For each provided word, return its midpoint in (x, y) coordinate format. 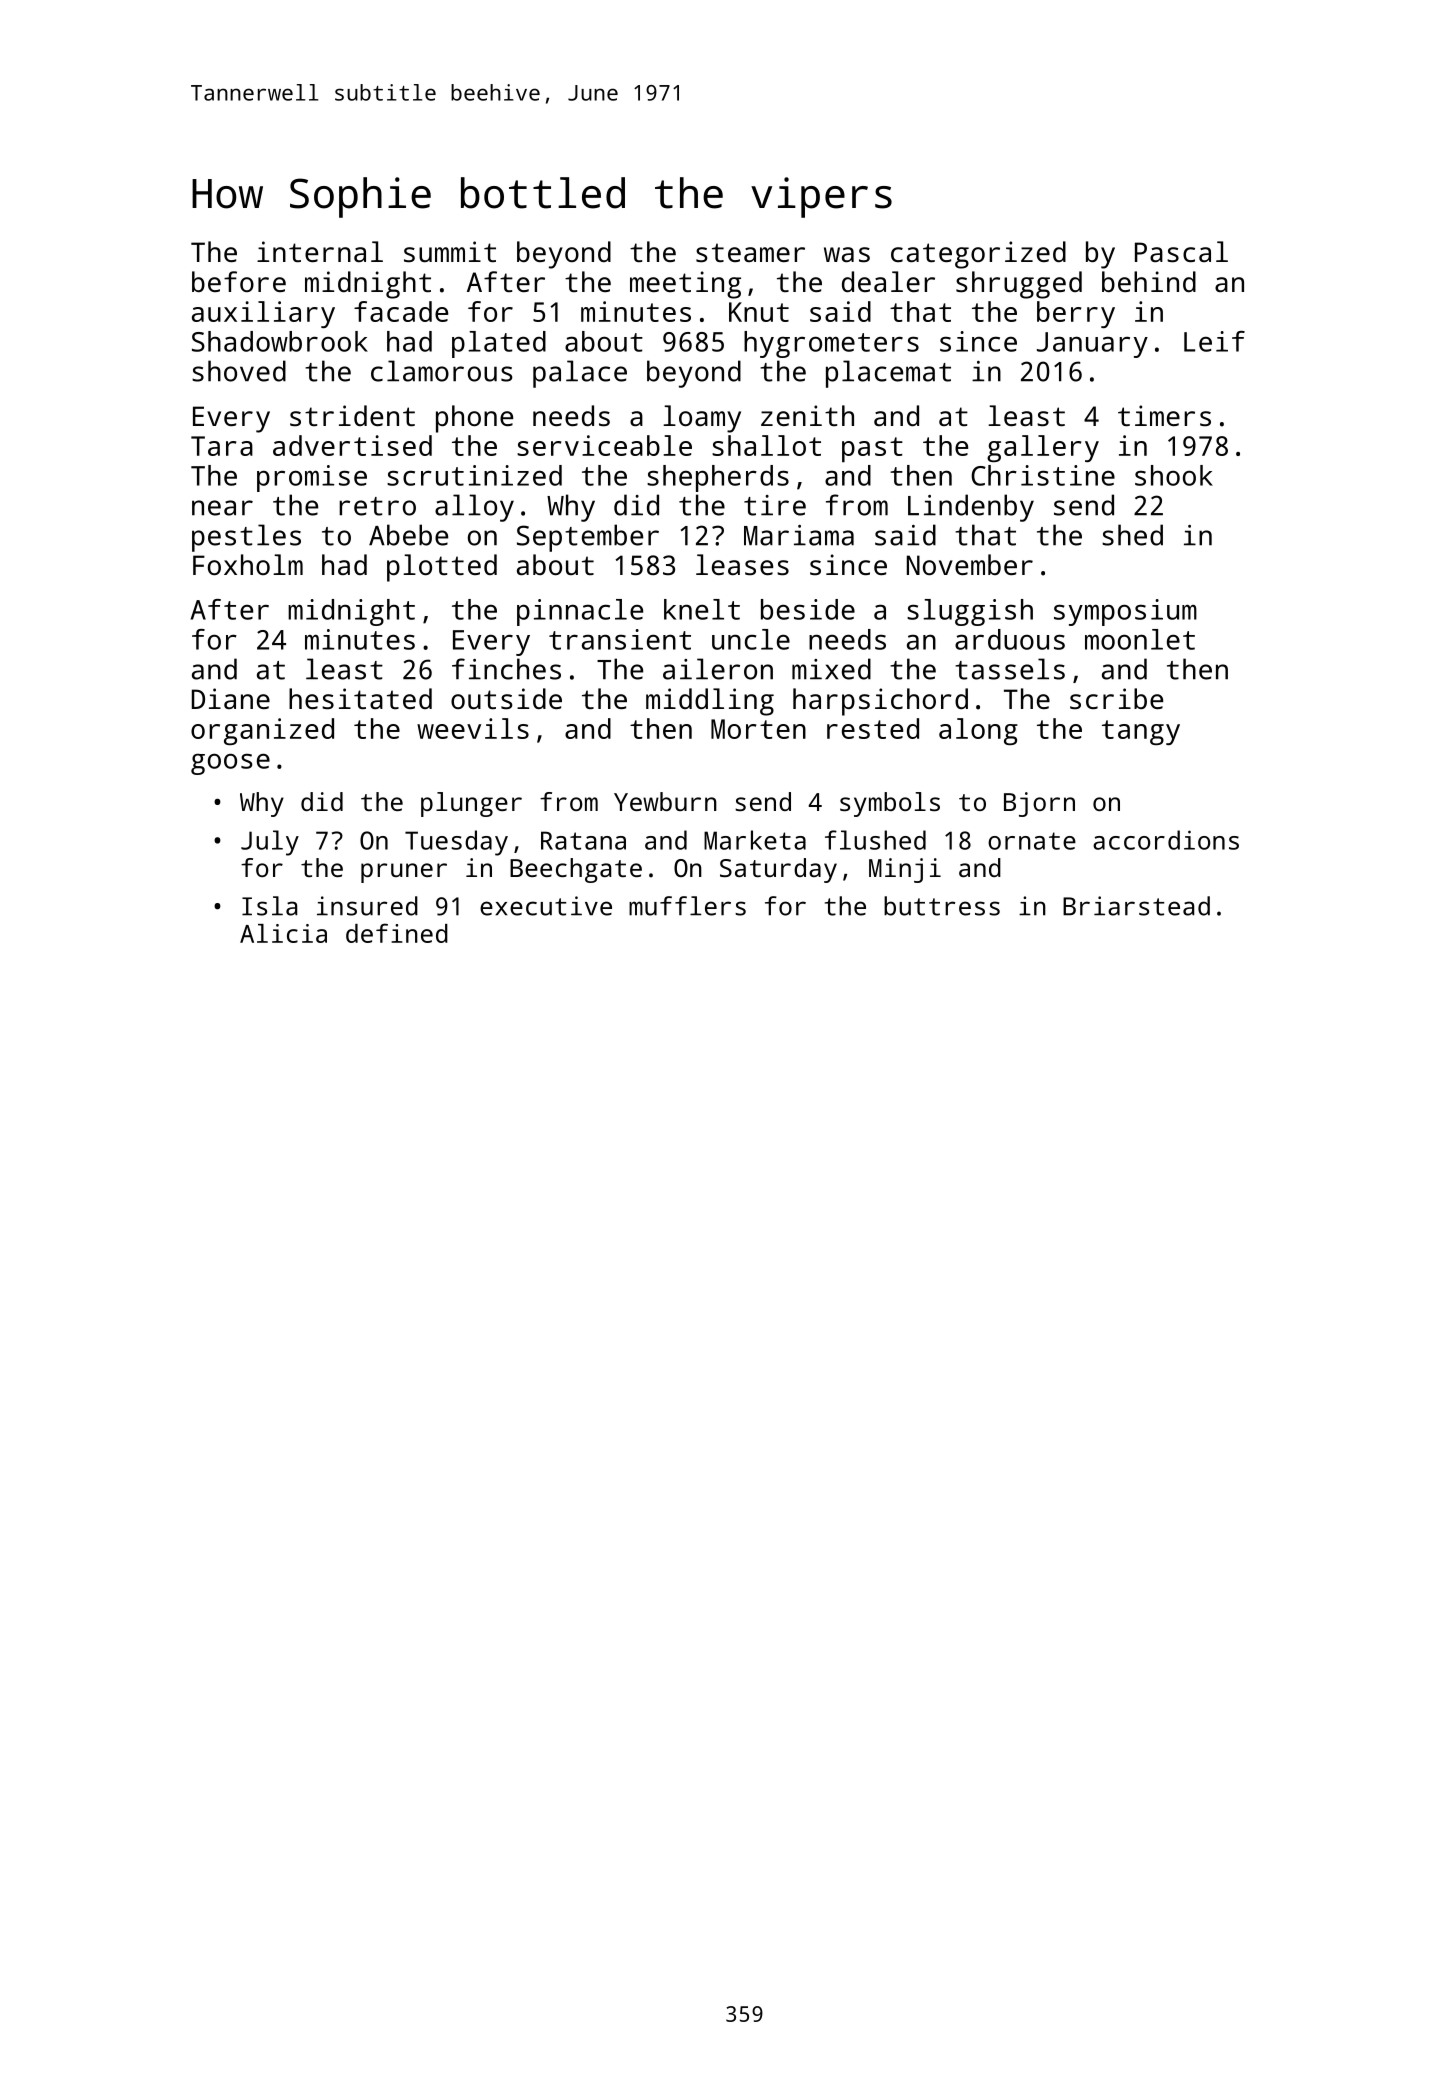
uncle (751, 639)
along (978, 731)
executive (546, 906)
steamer (750, 253)
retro (377, 506)
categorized (978, 255)
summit (450, 252)
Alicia (283, 933)
